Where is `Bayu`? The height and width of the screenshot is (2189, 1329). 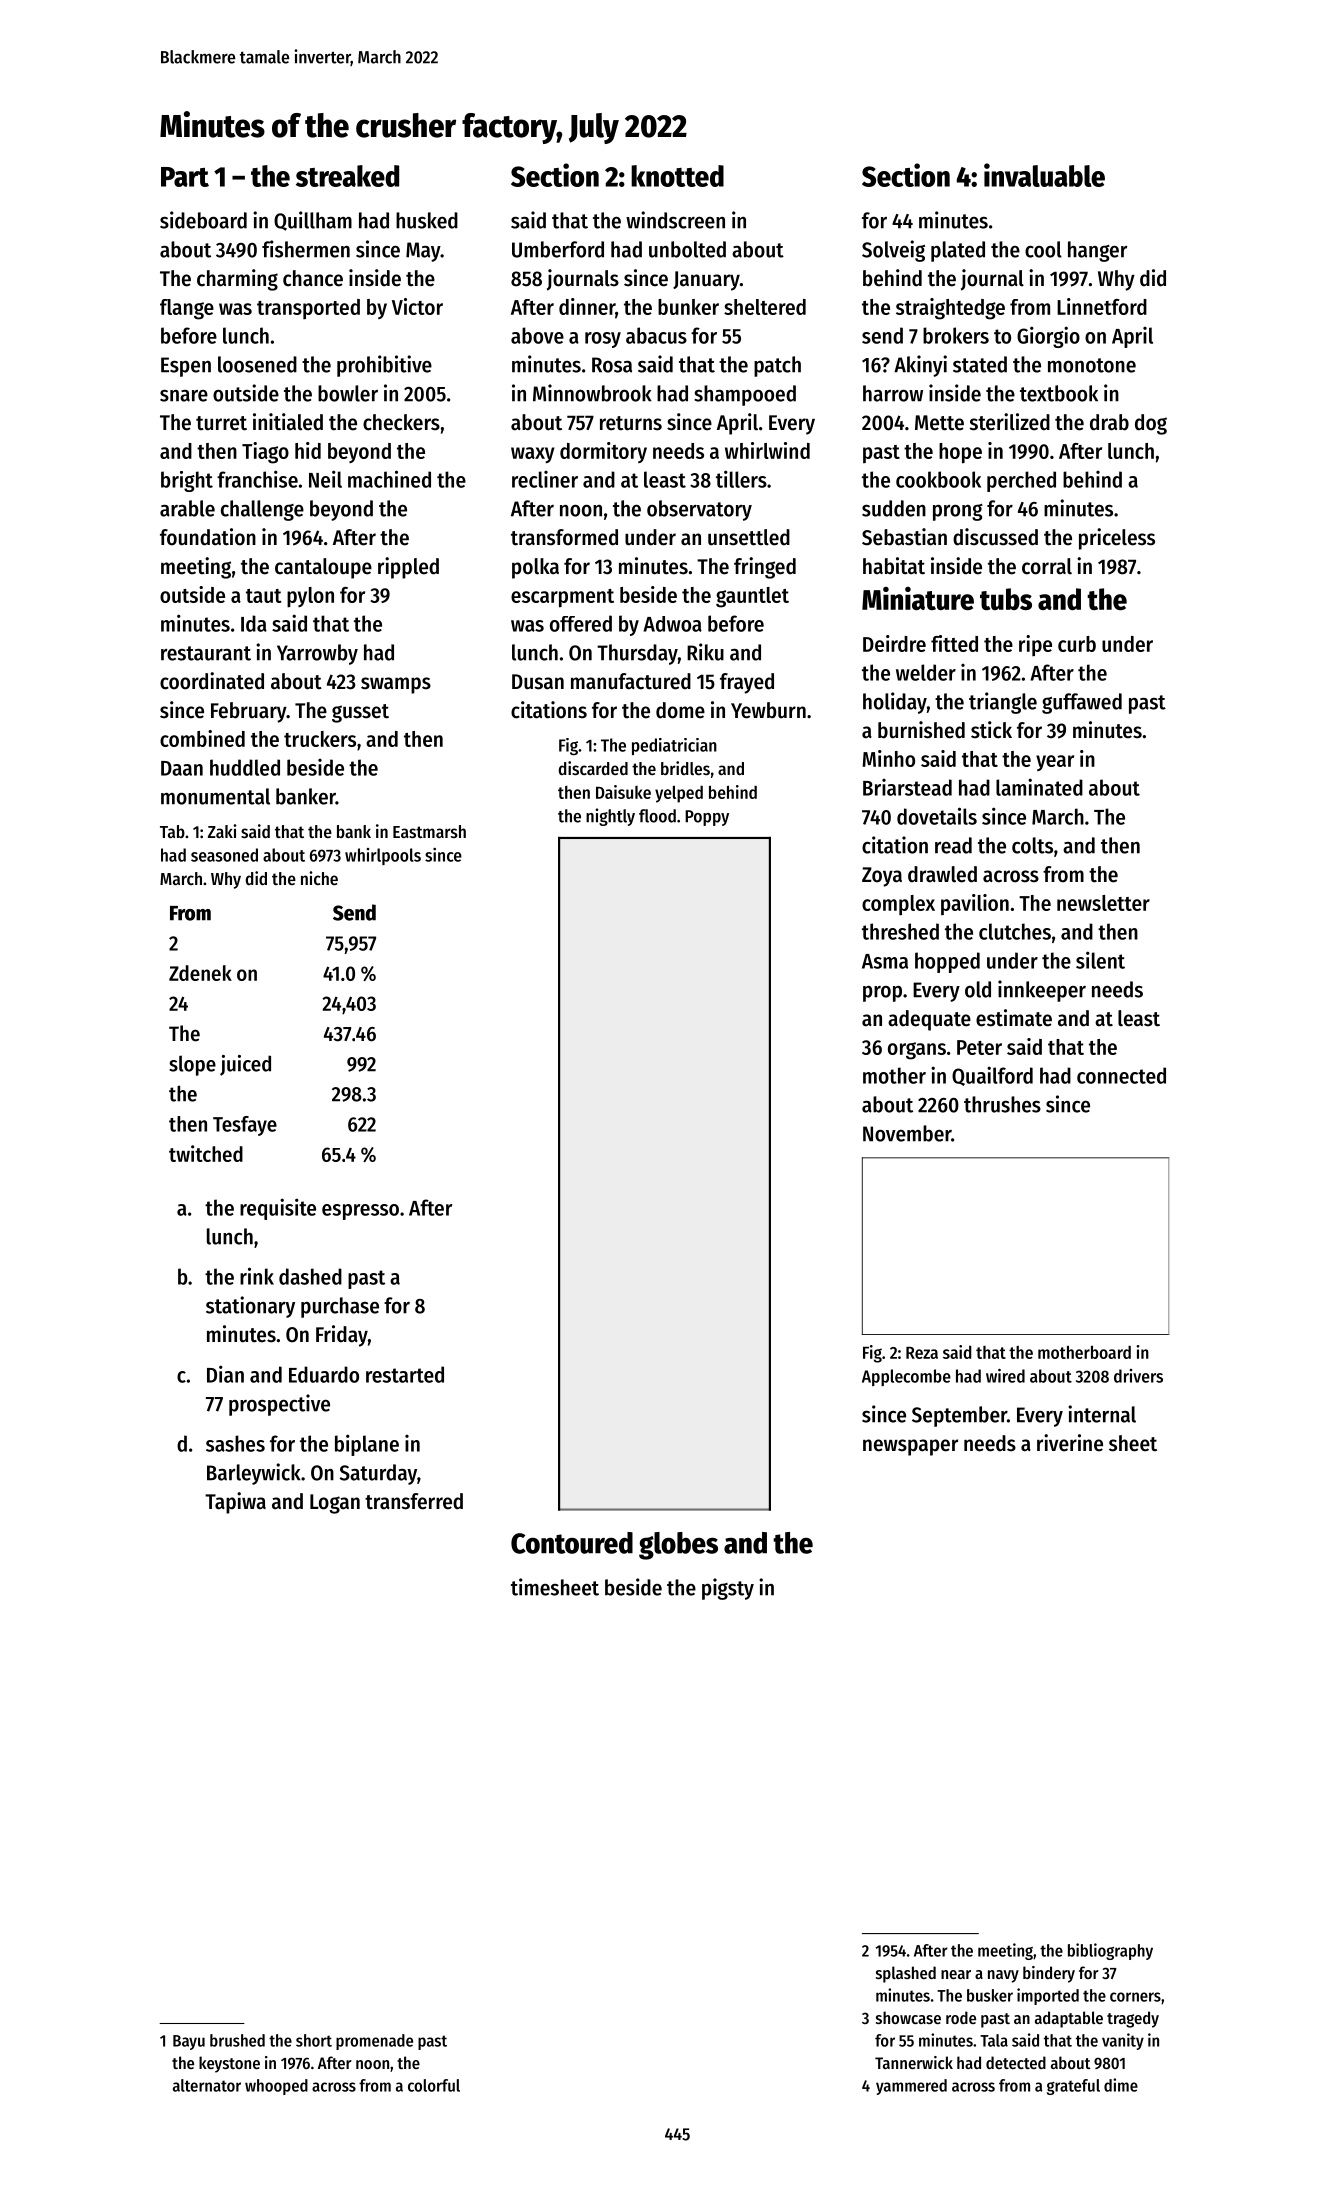 Bayu is located at coordinates (189, 2042).
